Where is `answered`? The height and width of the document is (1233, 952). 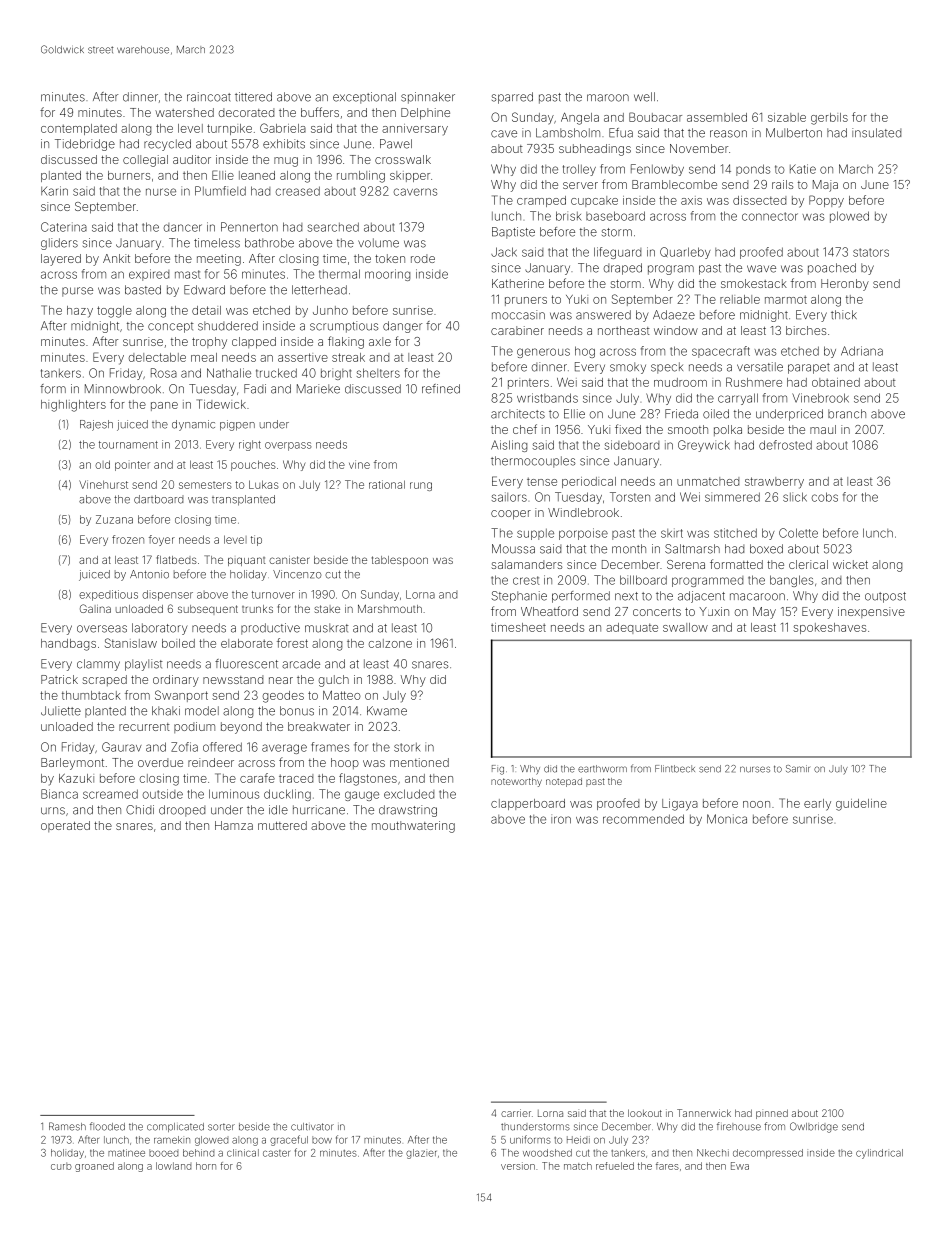
answered is located at coordinates (603, 315).
